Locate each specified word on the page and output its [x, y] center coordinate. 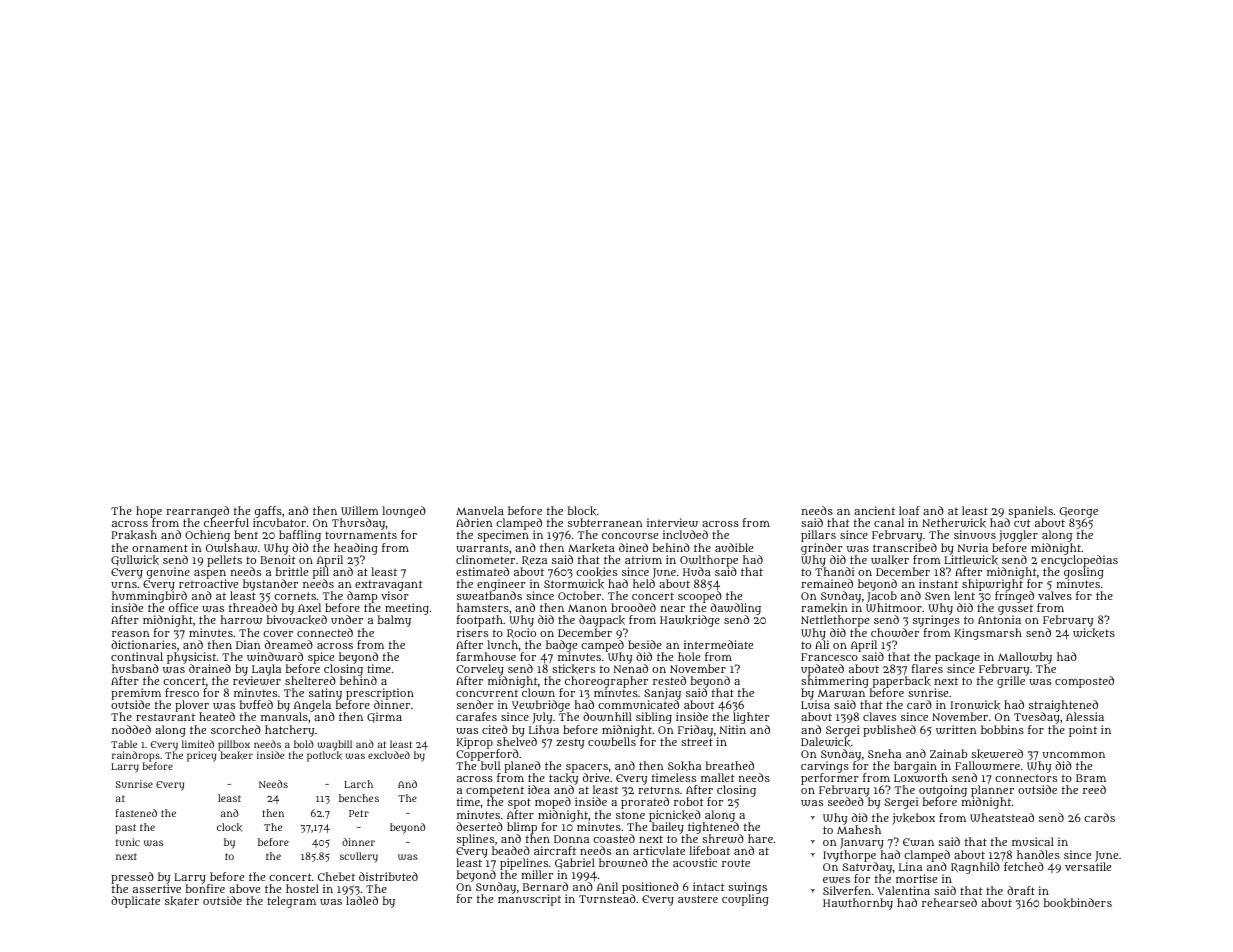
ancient [874, 510]
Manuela [480, 510]
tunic [128, 842]
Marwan [841, 693]
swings [747, 888]
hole [689, 656]
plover [192, 706]
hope [149, 512]
